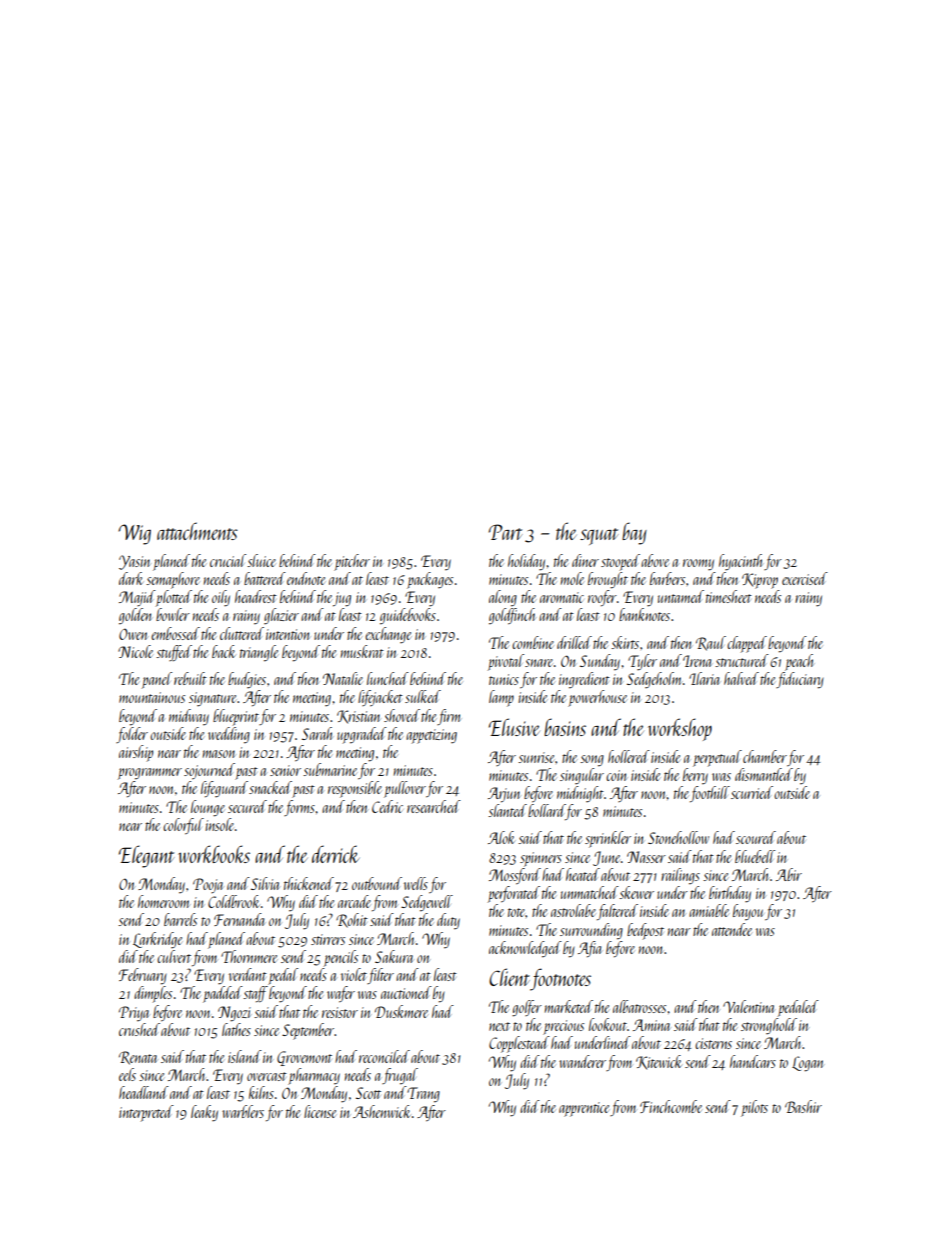 Image resolution: width=952 pixels, height=1233 pixels. Describe the element at coordinates (197, 531) in the screenshot. I see `attachments` at that location.
